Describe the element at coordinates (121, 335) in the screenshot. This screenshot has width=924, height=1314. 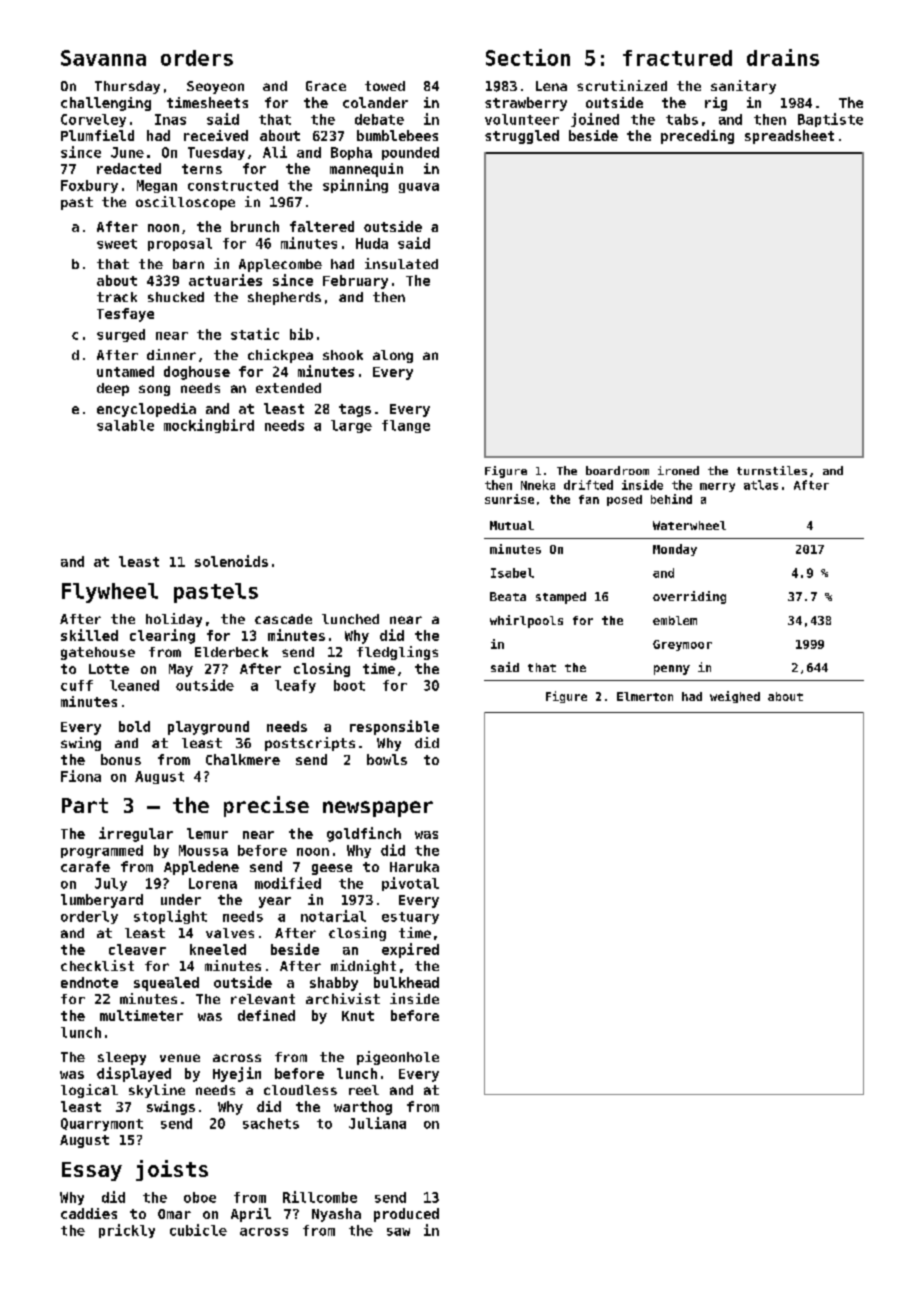
I see `surged` at that location.
